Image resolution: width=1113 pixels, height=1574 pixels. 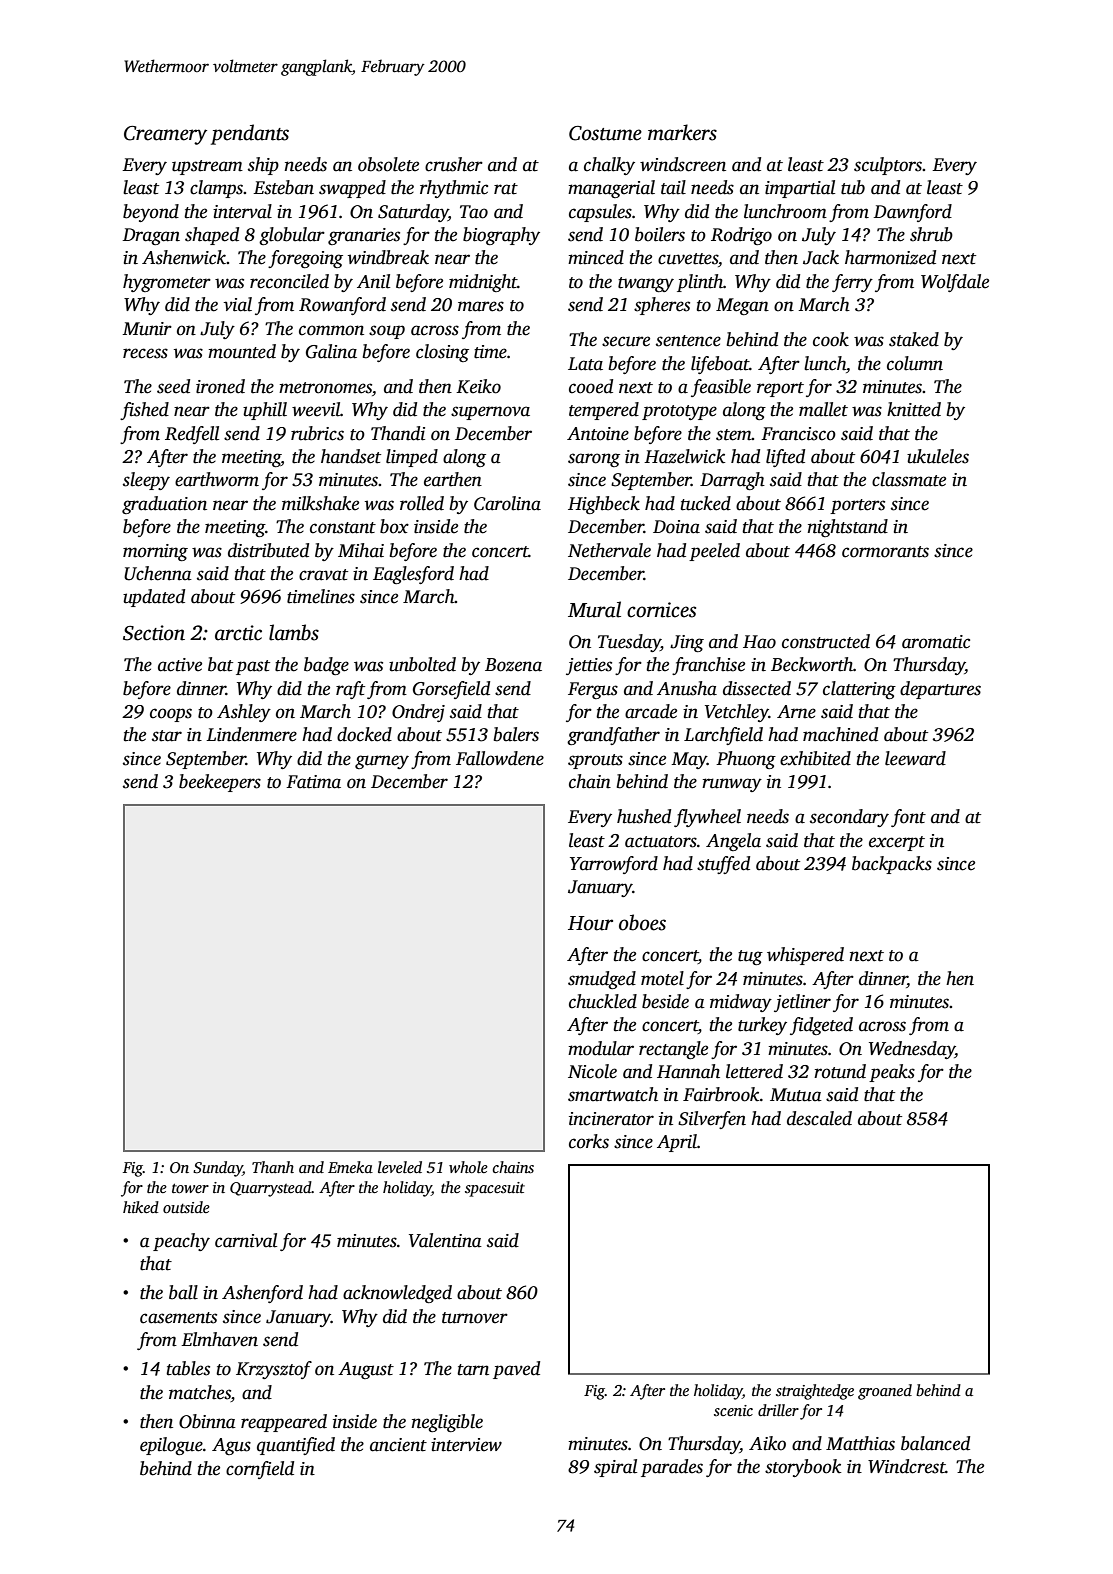 I want to click on Thanh, so click(x=273, y=1167).
